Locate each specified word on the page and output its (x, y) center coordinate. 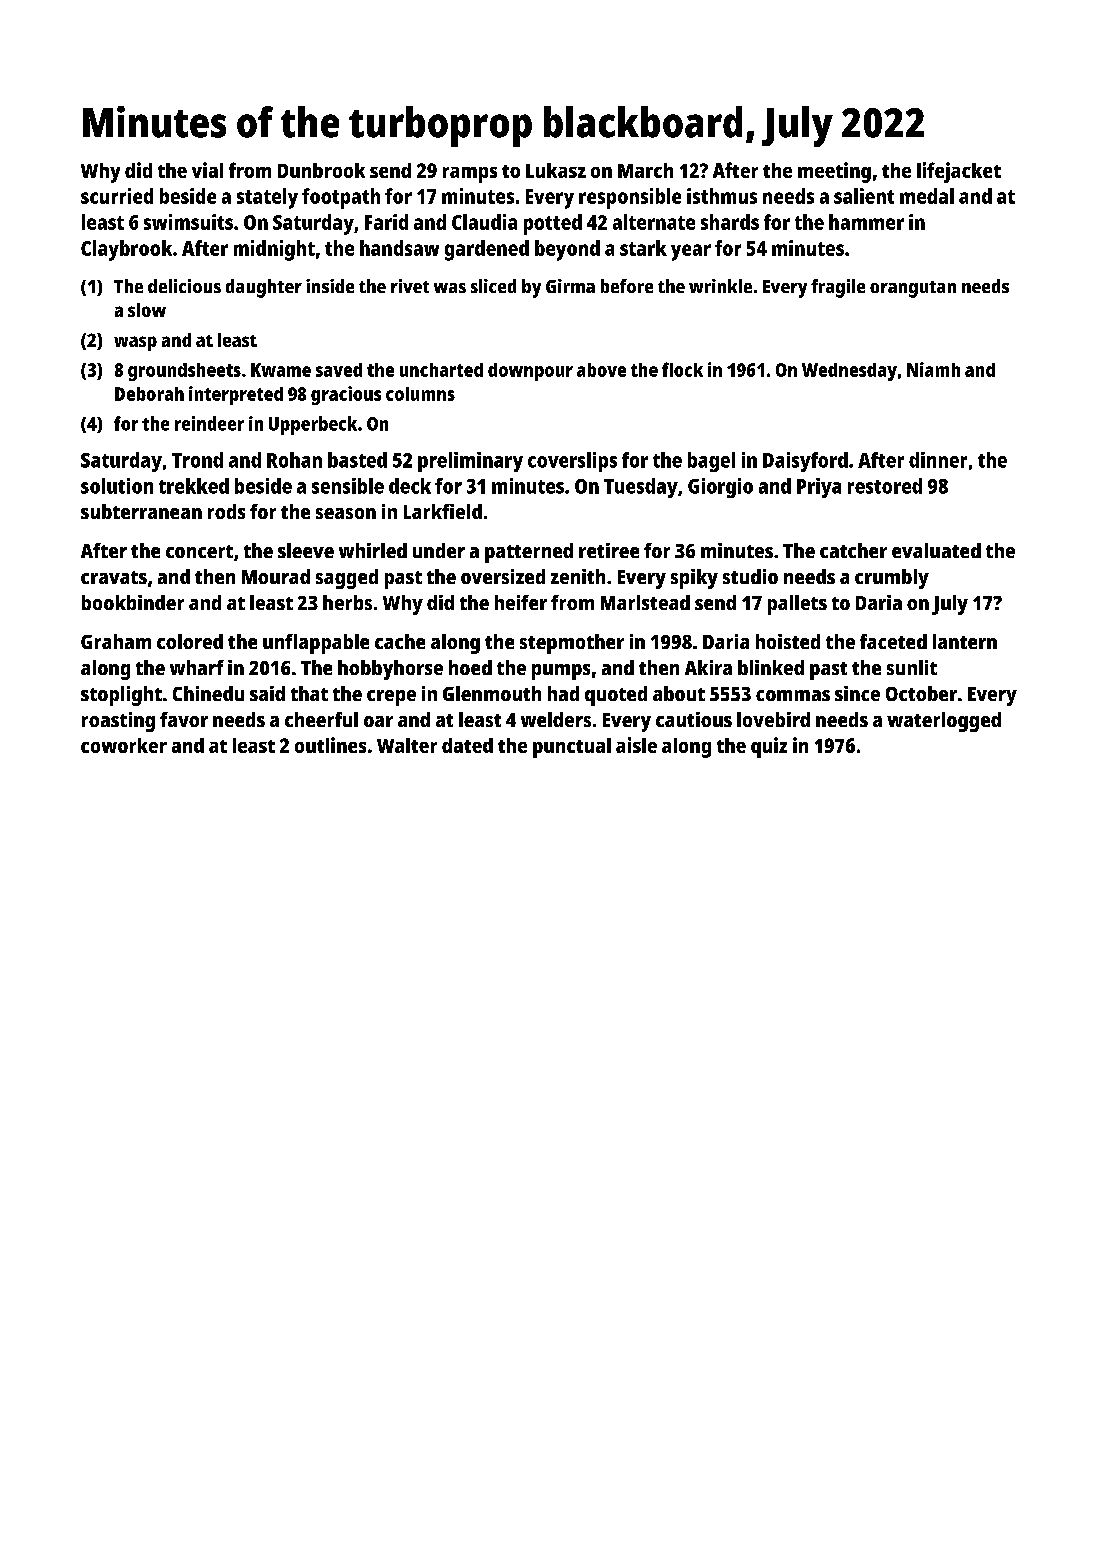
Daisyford (805, 462)
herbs (347, 602)
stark (643, 248)
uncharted (441, 370)
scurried (117, 196)
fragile (838, 288)
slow (147, 310)
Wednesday (849, 372)
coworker (124, 745)
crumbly (892, 579)
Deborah (149, 394)
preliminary (470, 462)
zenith (578, 576)
